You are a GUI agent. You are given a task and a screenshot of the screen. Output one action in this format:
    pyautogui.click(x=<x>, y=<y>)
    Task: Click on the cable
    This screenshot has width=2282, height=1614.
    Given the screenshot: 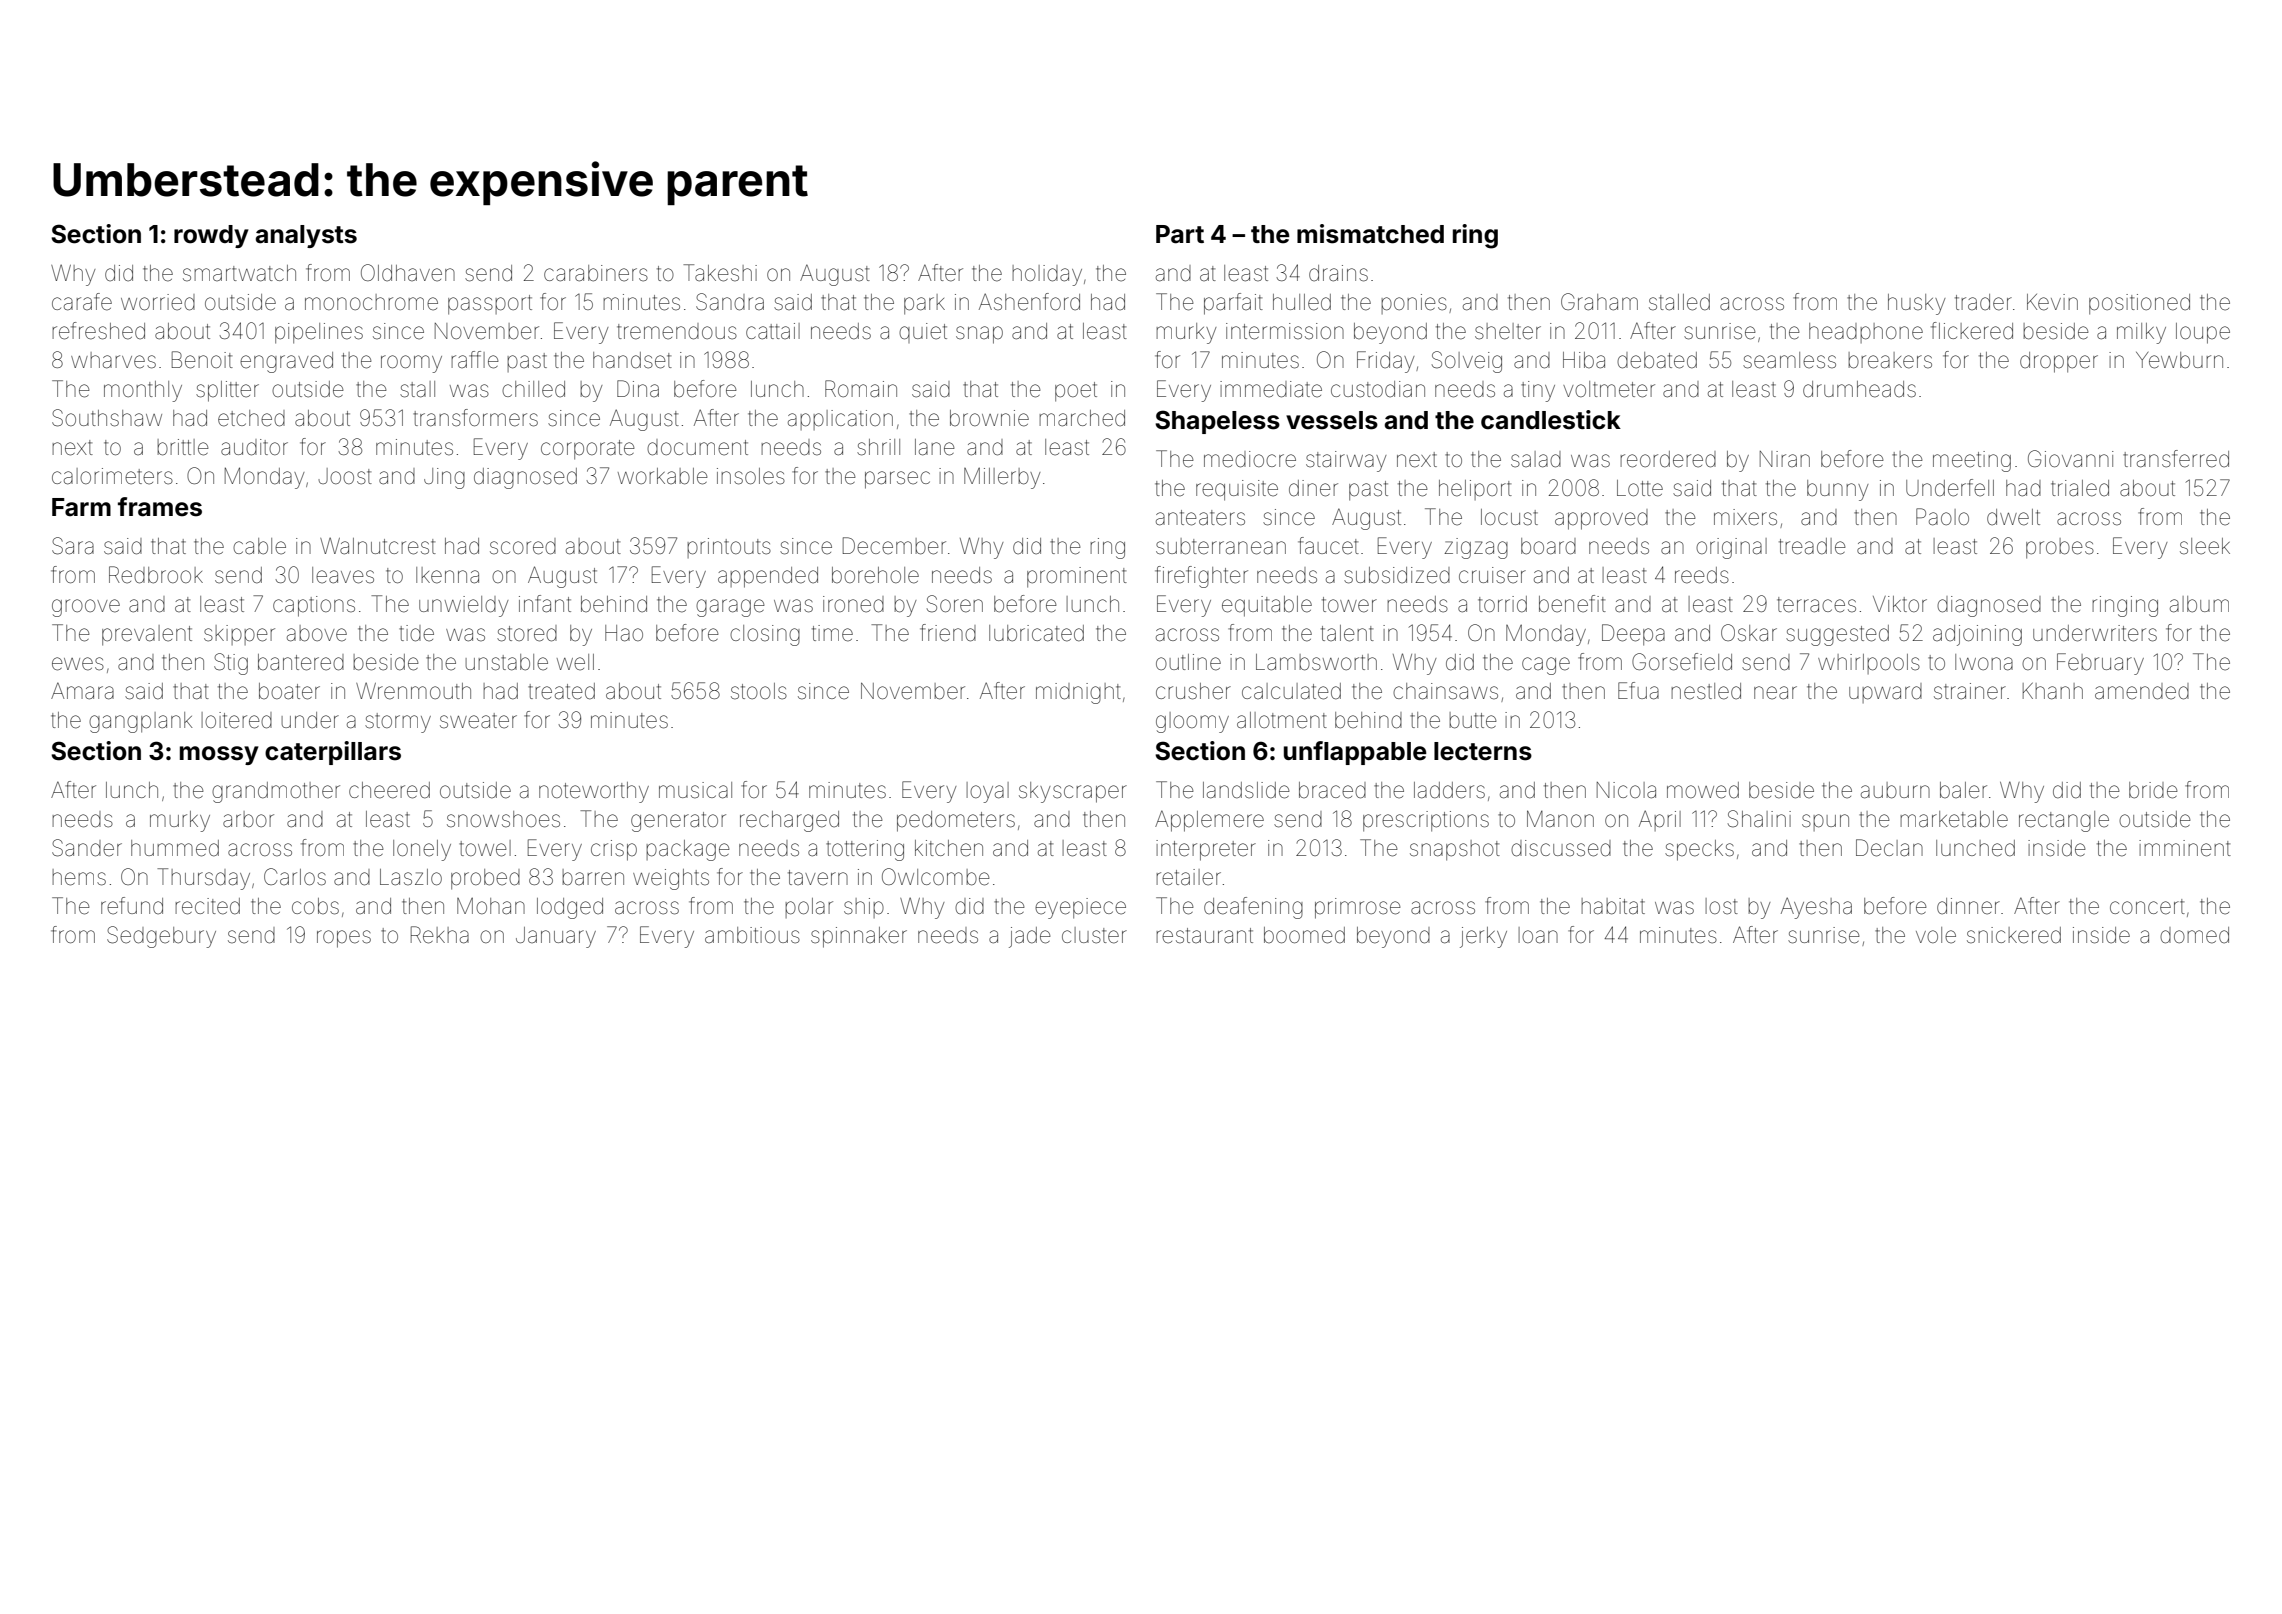 What is the action you would take?
    pyautogui.click(x=259, y=546)
